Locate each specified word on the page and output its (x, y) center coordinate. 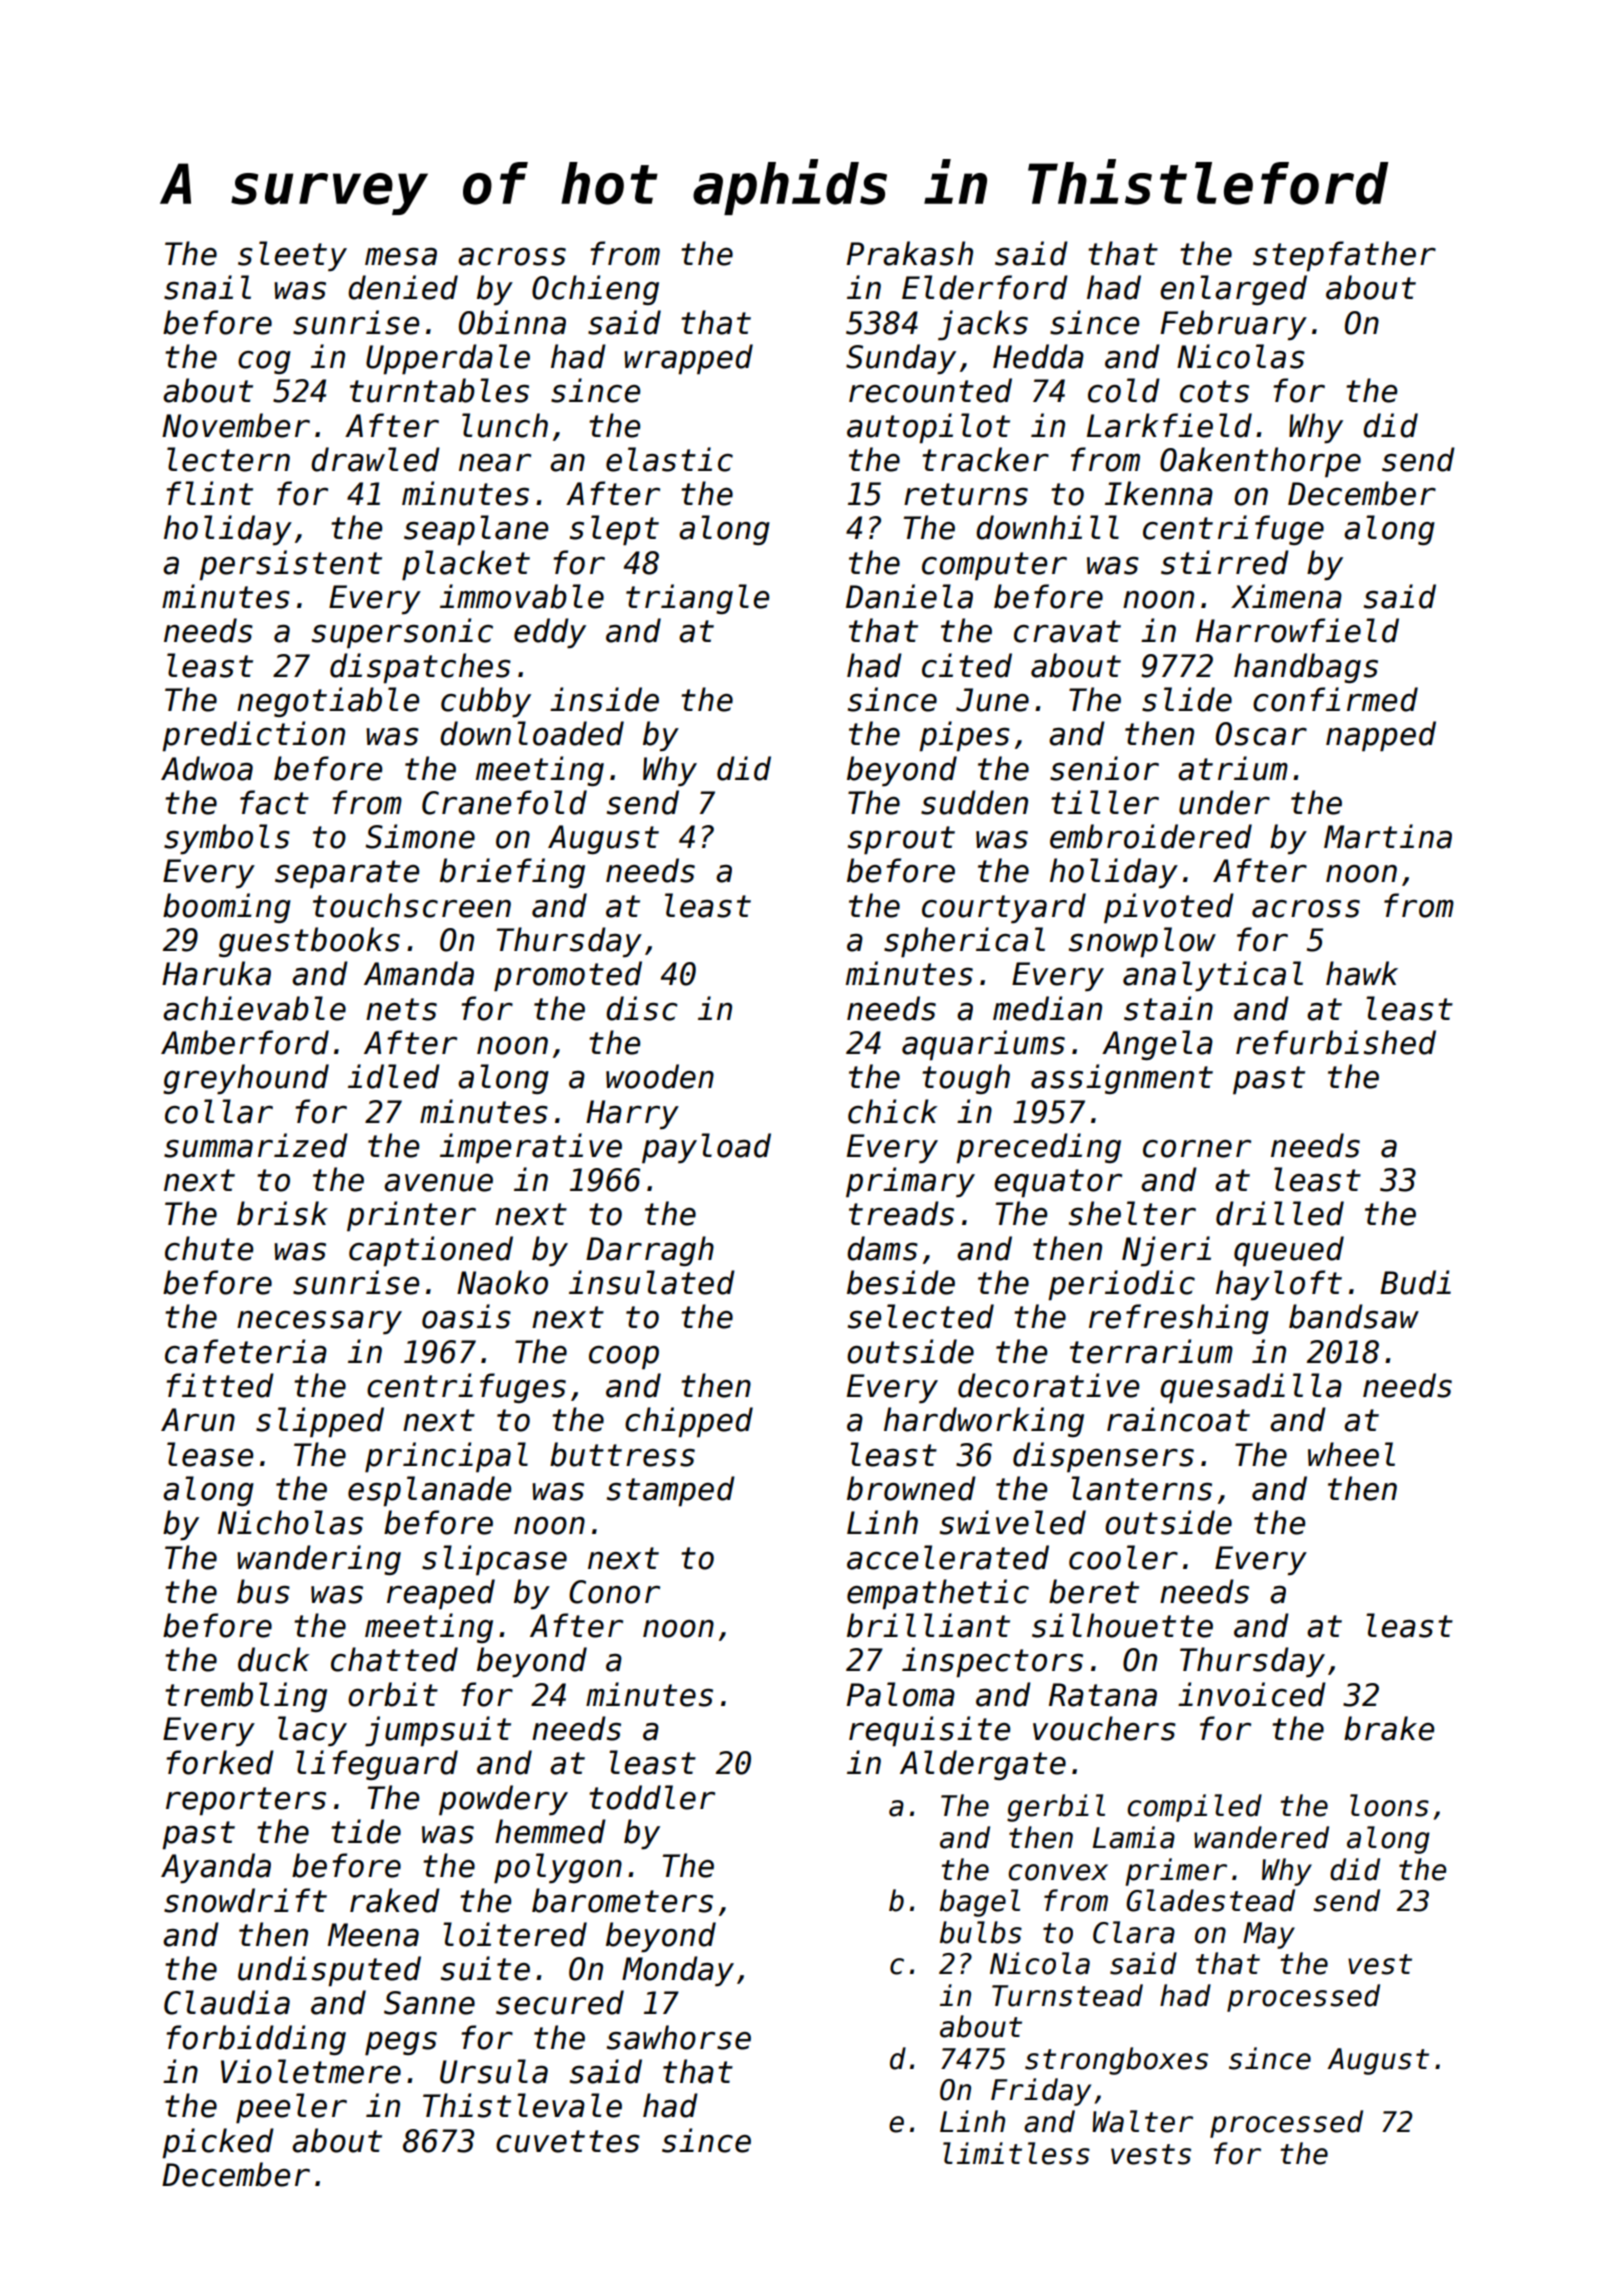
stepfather (1344, 256)
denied (403, 287)
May (1269, 1935)
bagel (980, 1903)
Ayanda (216, 1868)
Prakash (910, 253)
